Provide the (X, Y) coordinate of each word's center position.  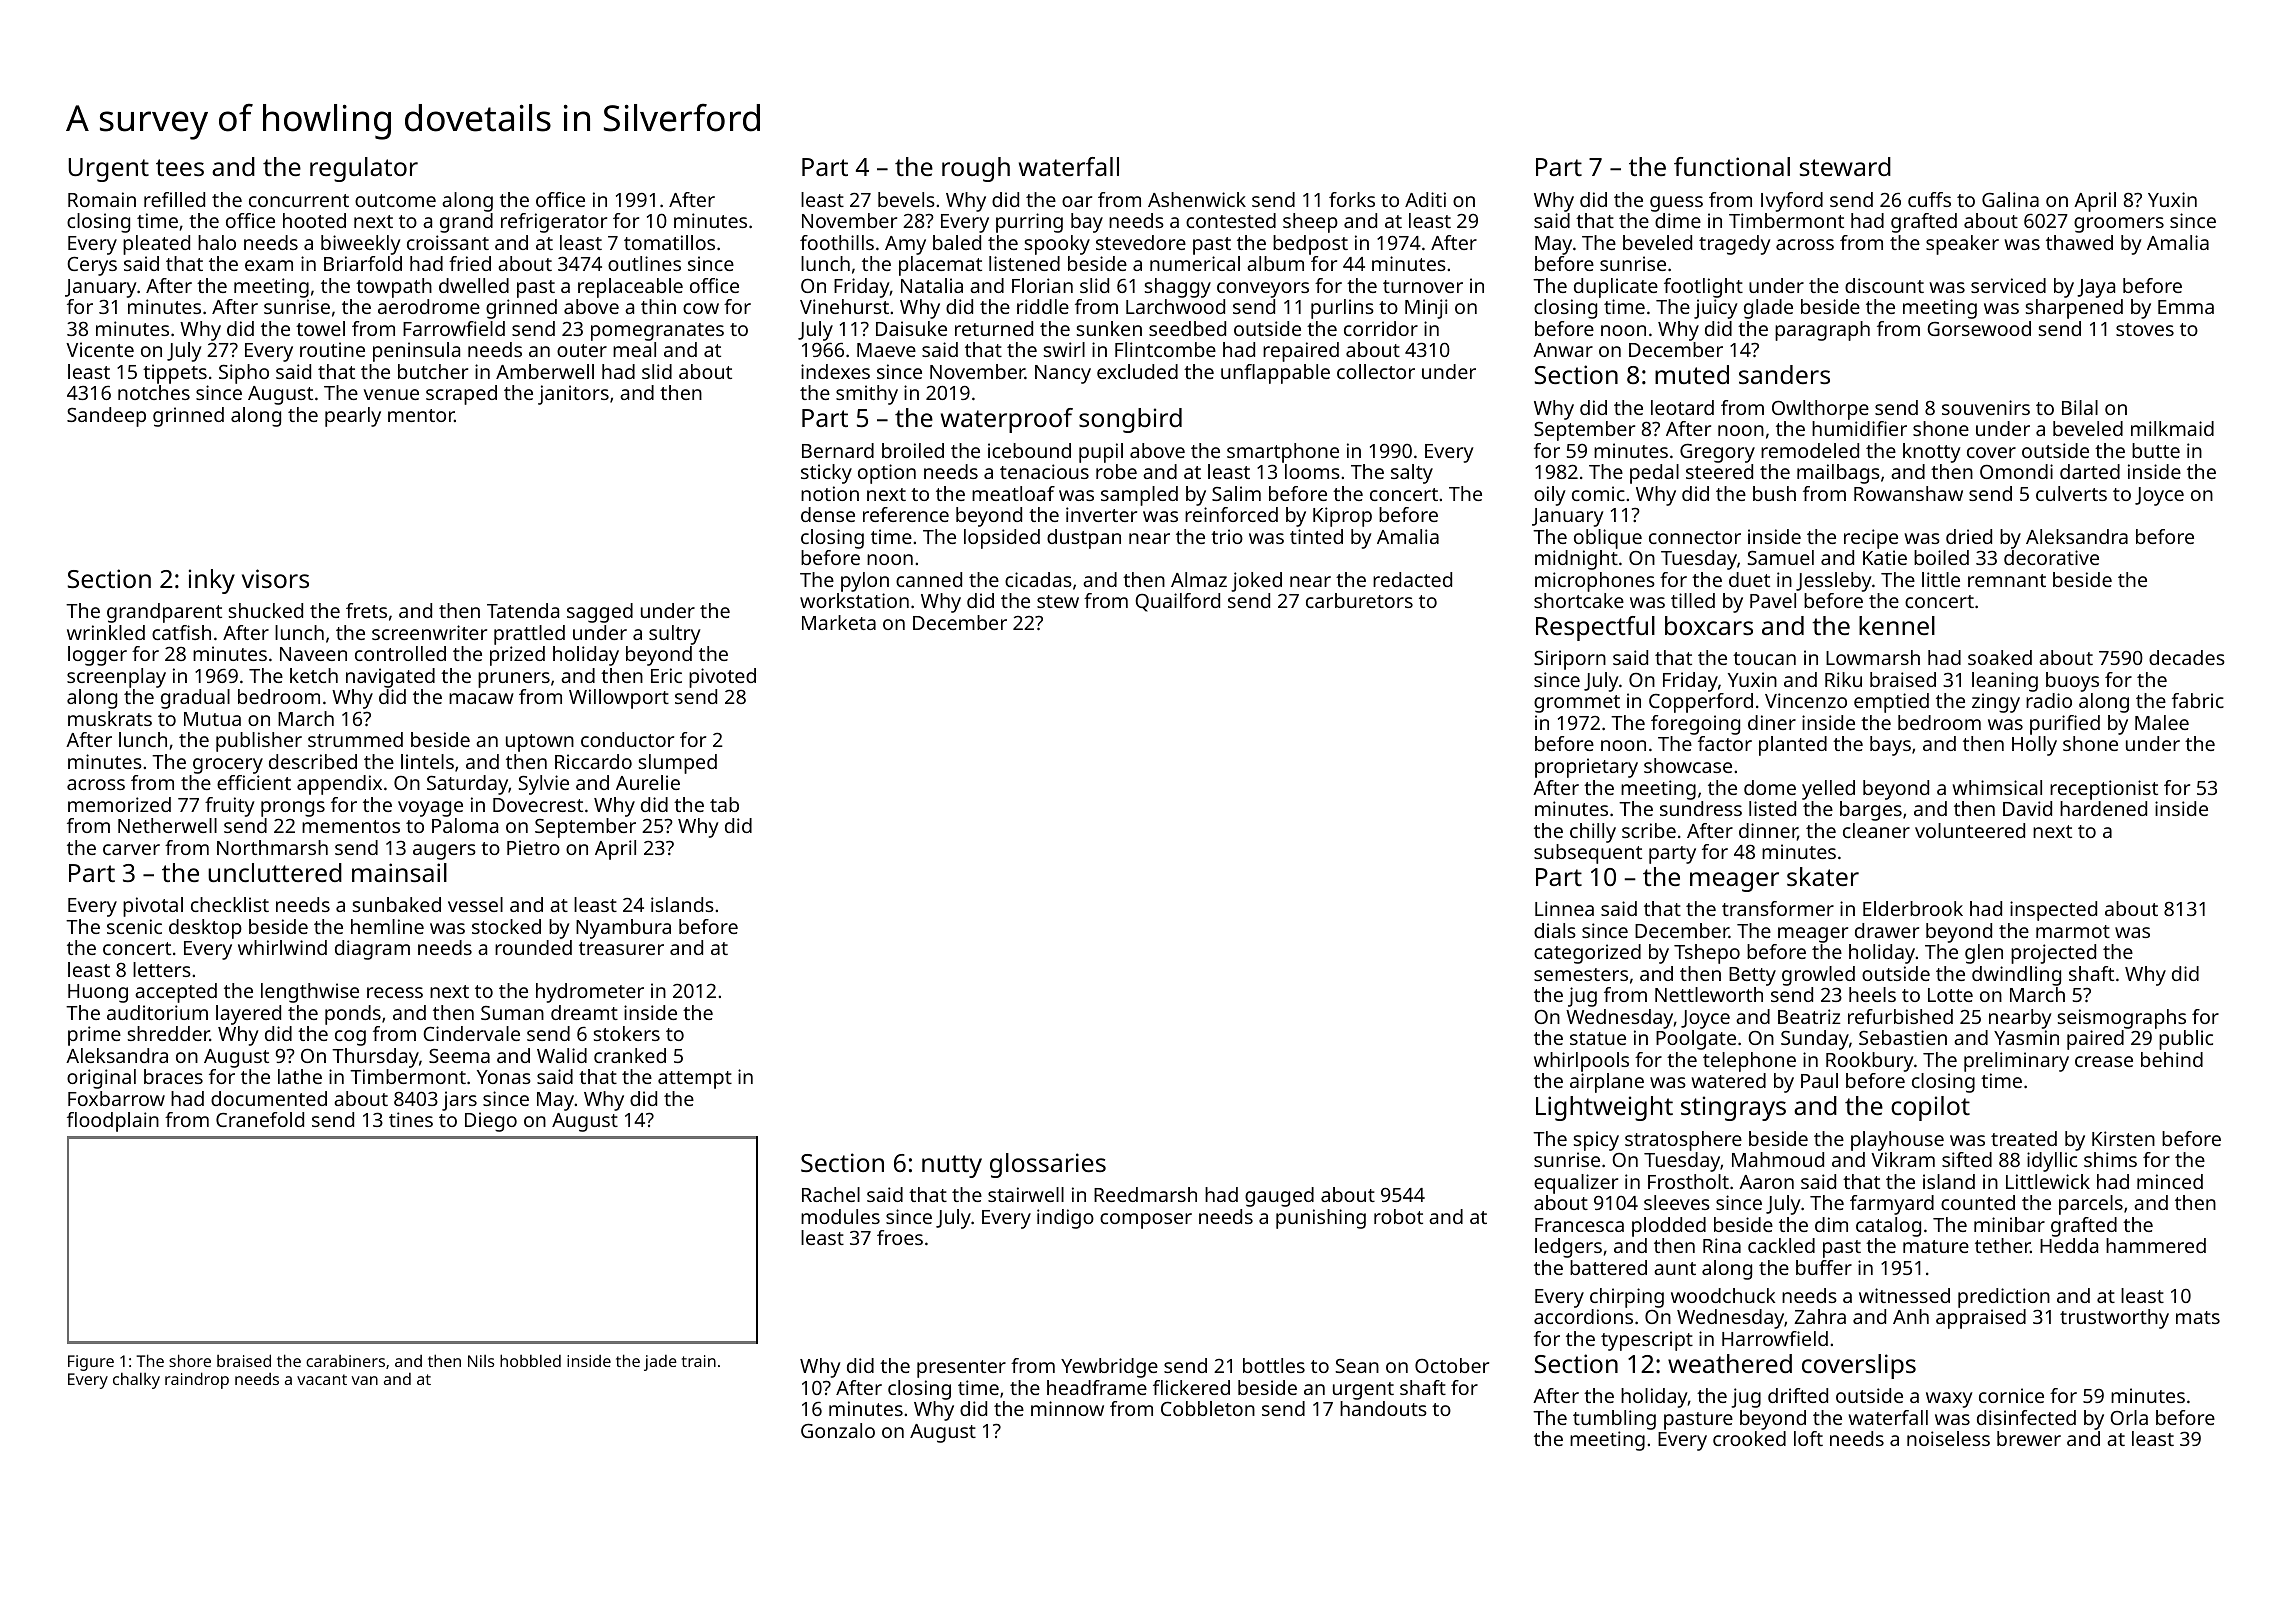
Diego (491, 1122)
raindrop (197, 1380)
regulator (364, 169)
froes (900, 1237)
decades (2187, 657)
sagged (600, 613)
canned (929, 579)
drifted (1798, 1395)
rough (976, 169)
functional (1732, 166)
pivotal (153, 907)
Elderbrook (1913, 908)
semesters (1581, 974)
